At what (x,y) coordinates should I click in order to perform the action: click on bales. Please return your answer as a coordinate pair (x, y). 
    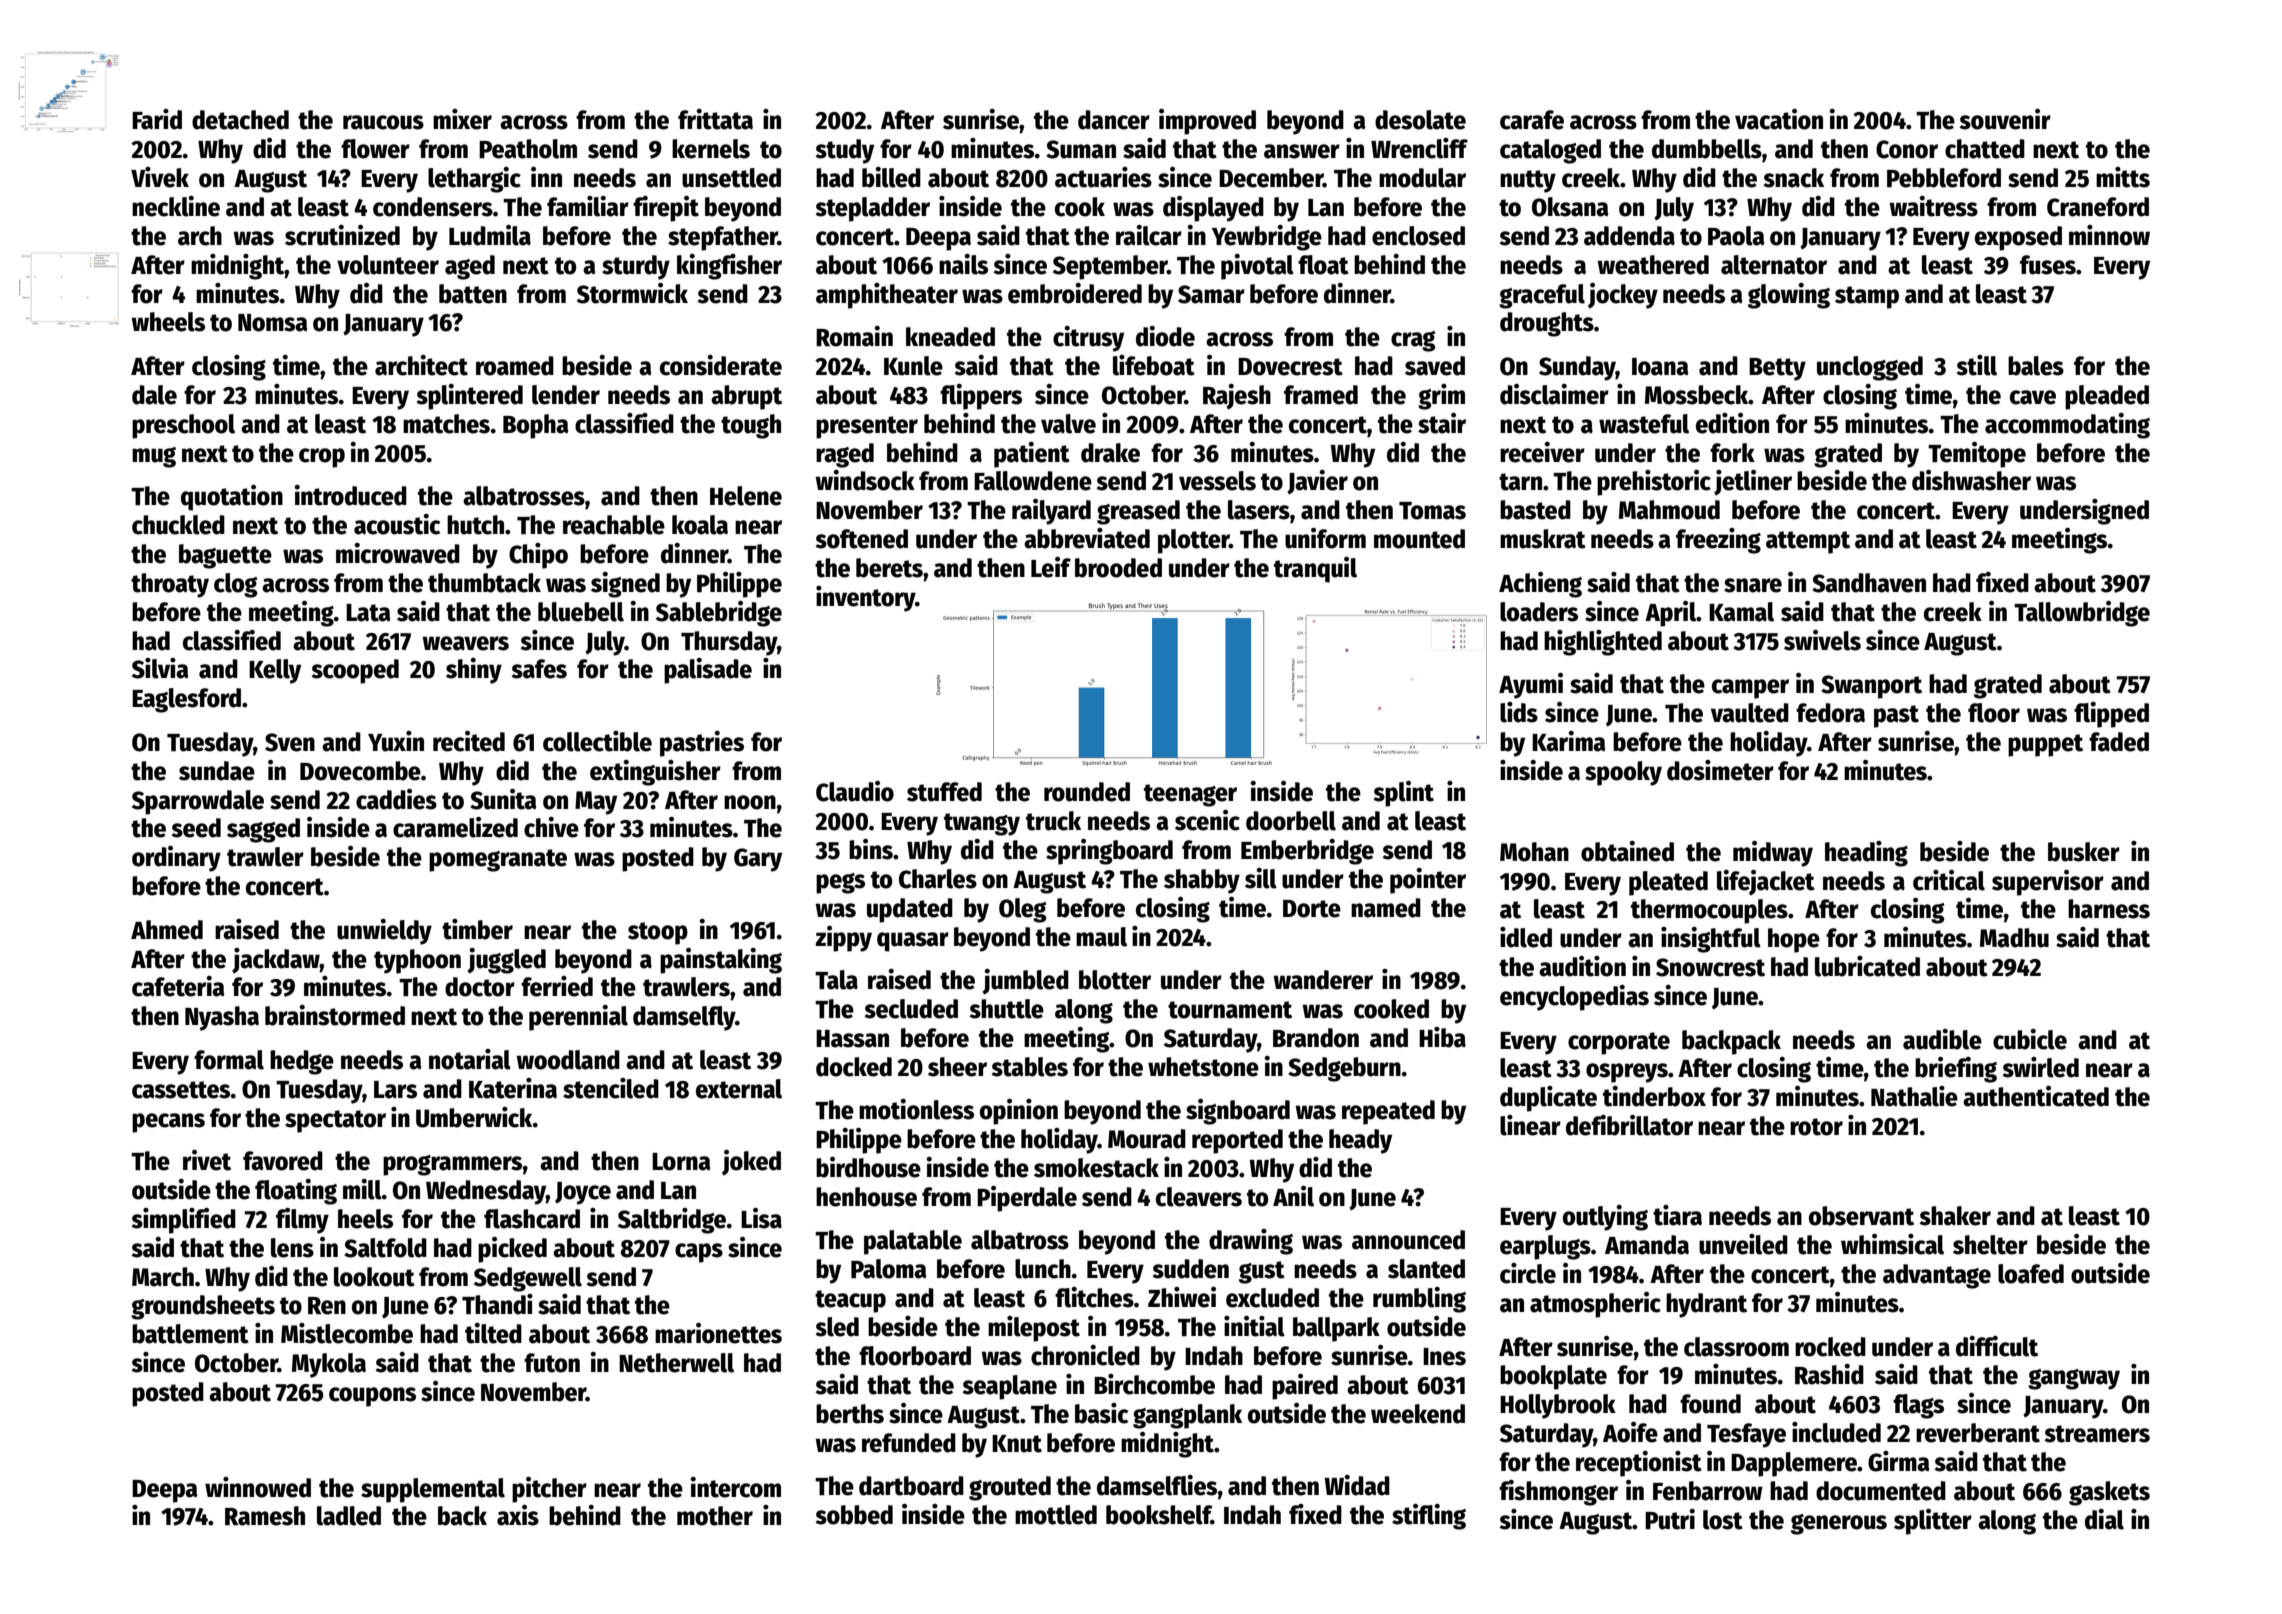
    Looking at the image, I should click on (2036, 366).
